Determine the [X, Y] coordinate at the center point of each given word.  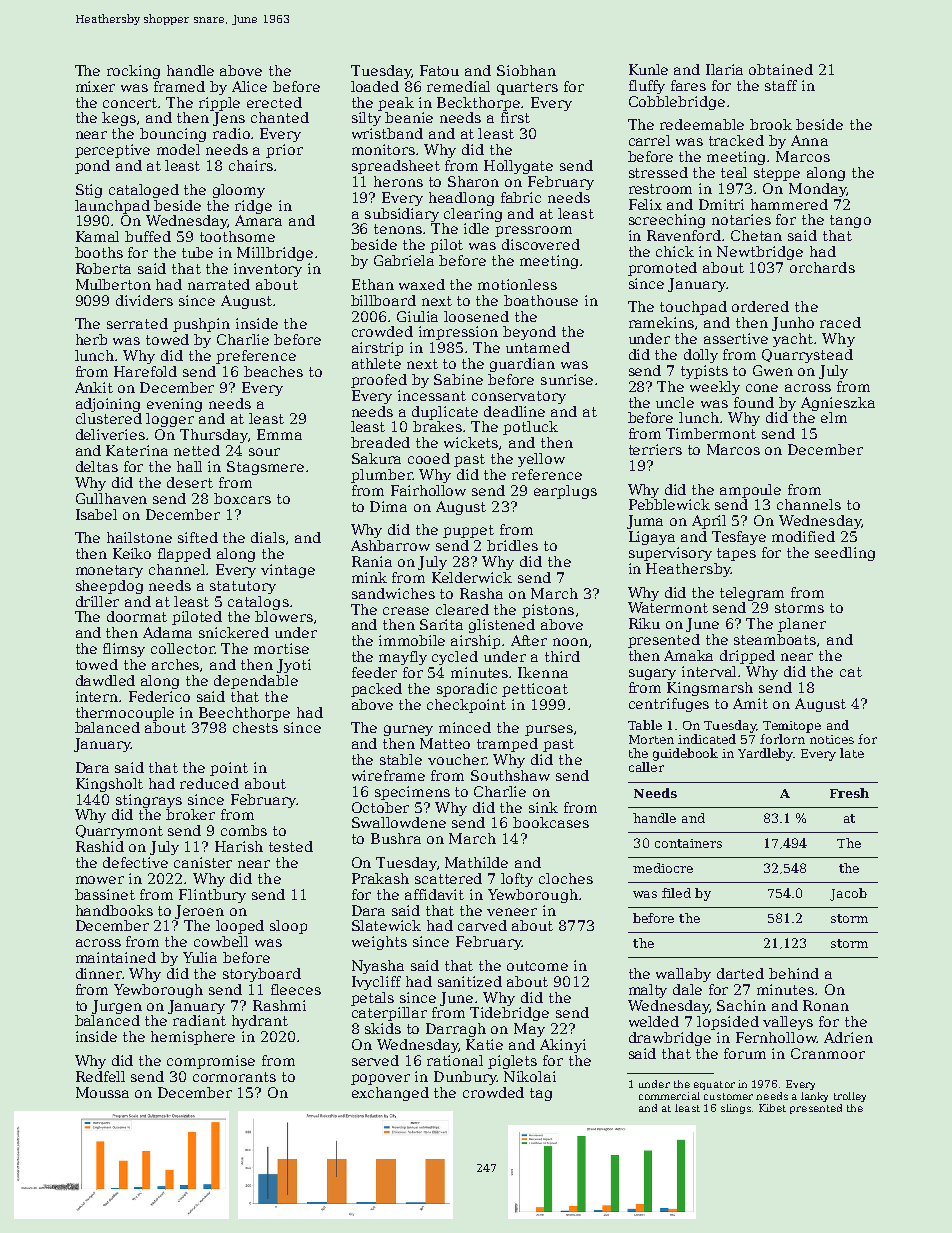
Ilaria [724, 69]
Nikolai [530, 1076]
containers [688, 843]
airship [475, 642]
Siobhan [526, 70]
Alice [249, 86]
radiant [199, 1020]
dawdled [105, 680]
